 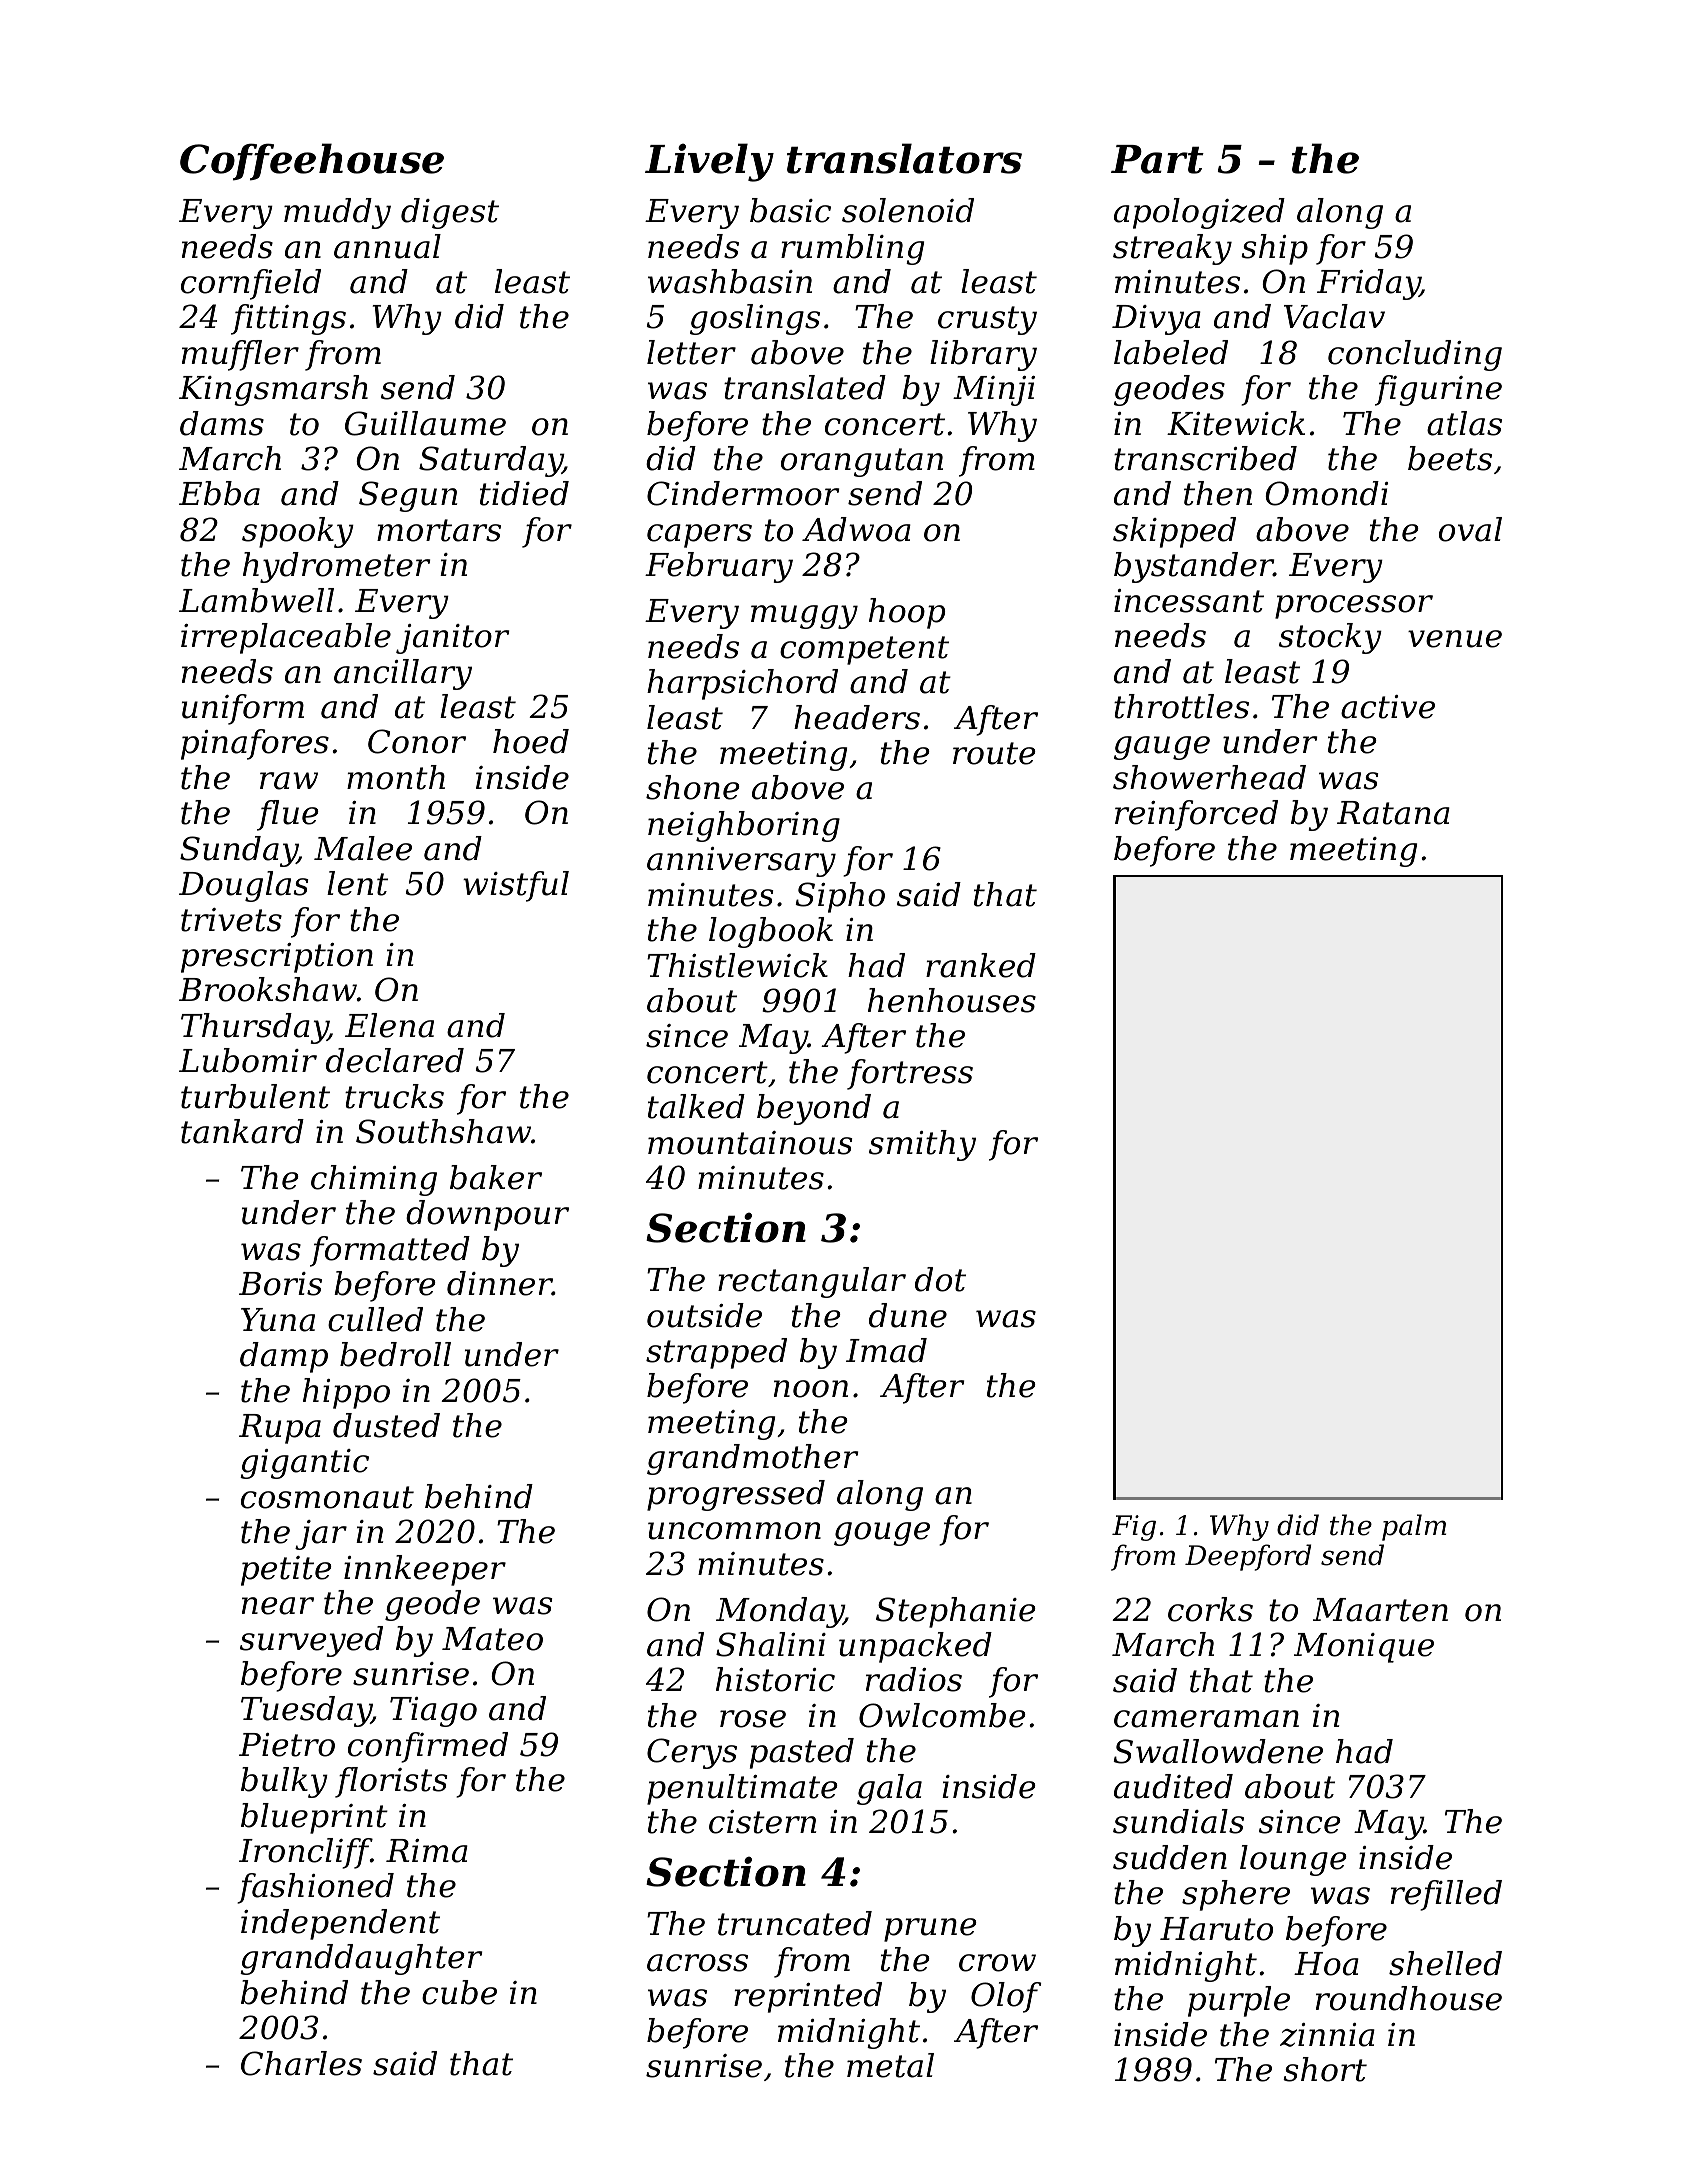 I want to click on cube, so click(x=459, y=1992).
